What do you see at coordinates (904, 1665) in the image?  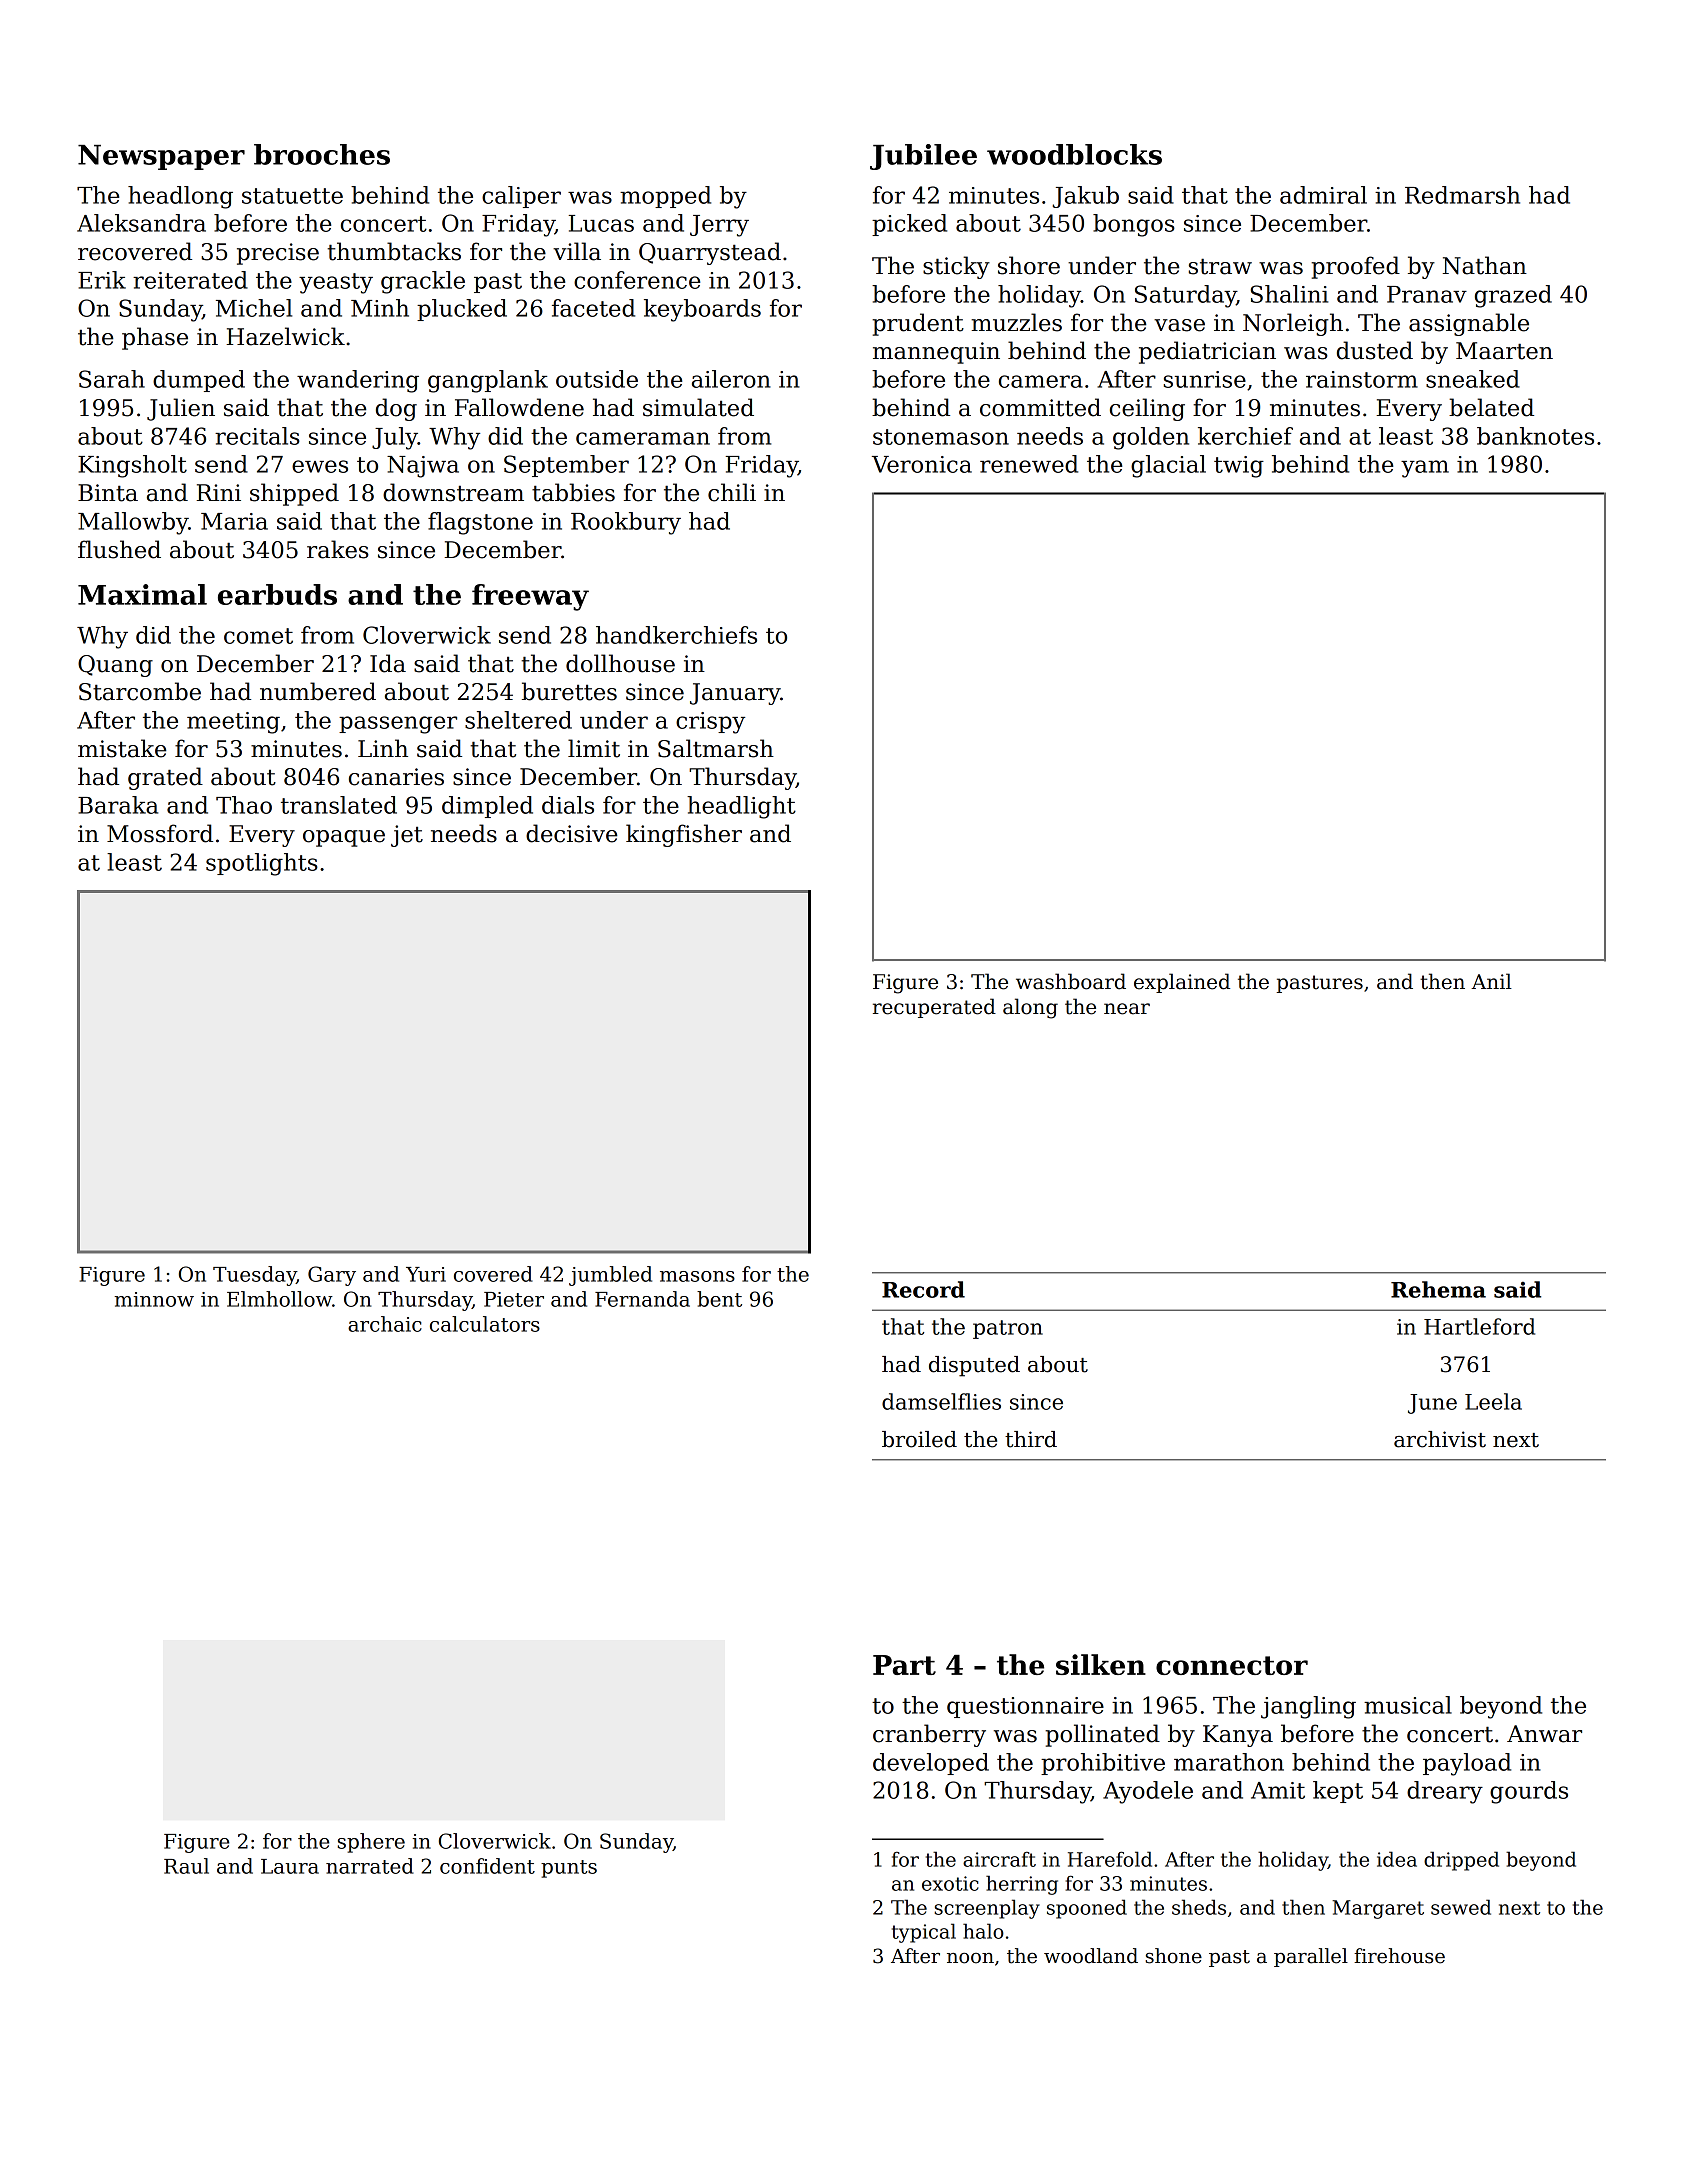 I see `Part` at bounding box center [904, 1665].
